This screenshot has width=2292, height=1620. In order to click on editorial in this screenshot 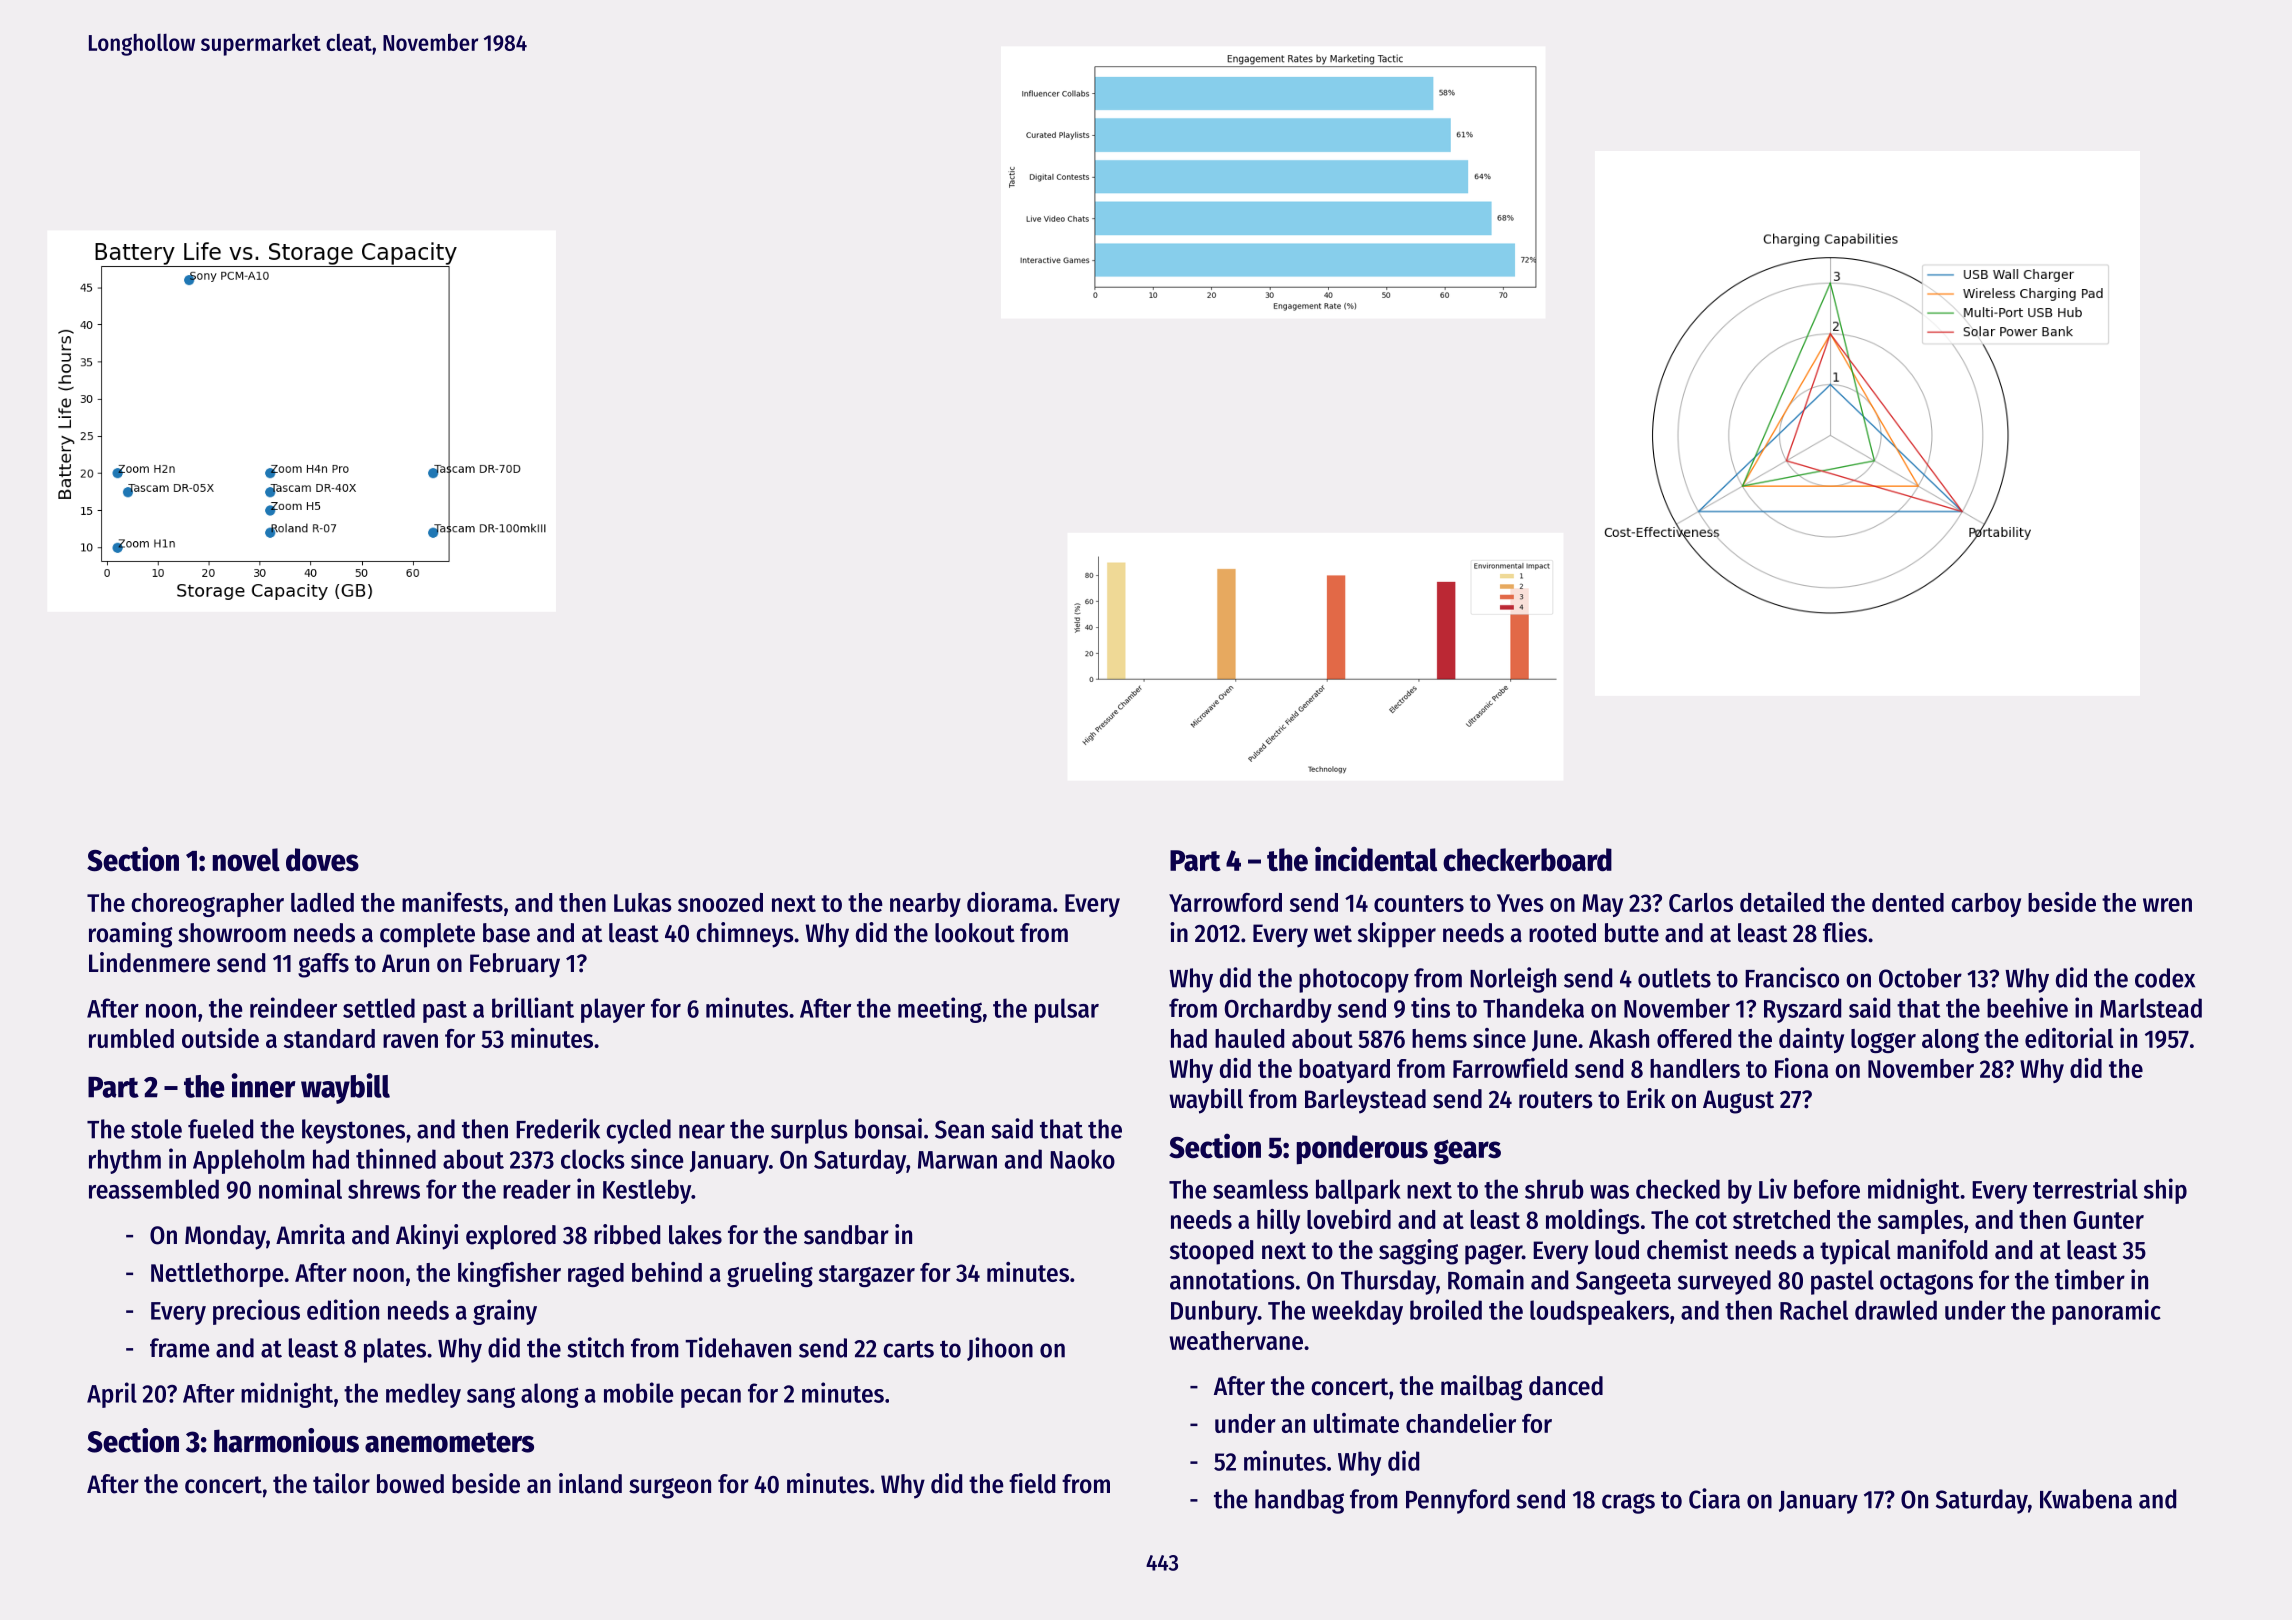, I will do `click(2069, 1038)`.
